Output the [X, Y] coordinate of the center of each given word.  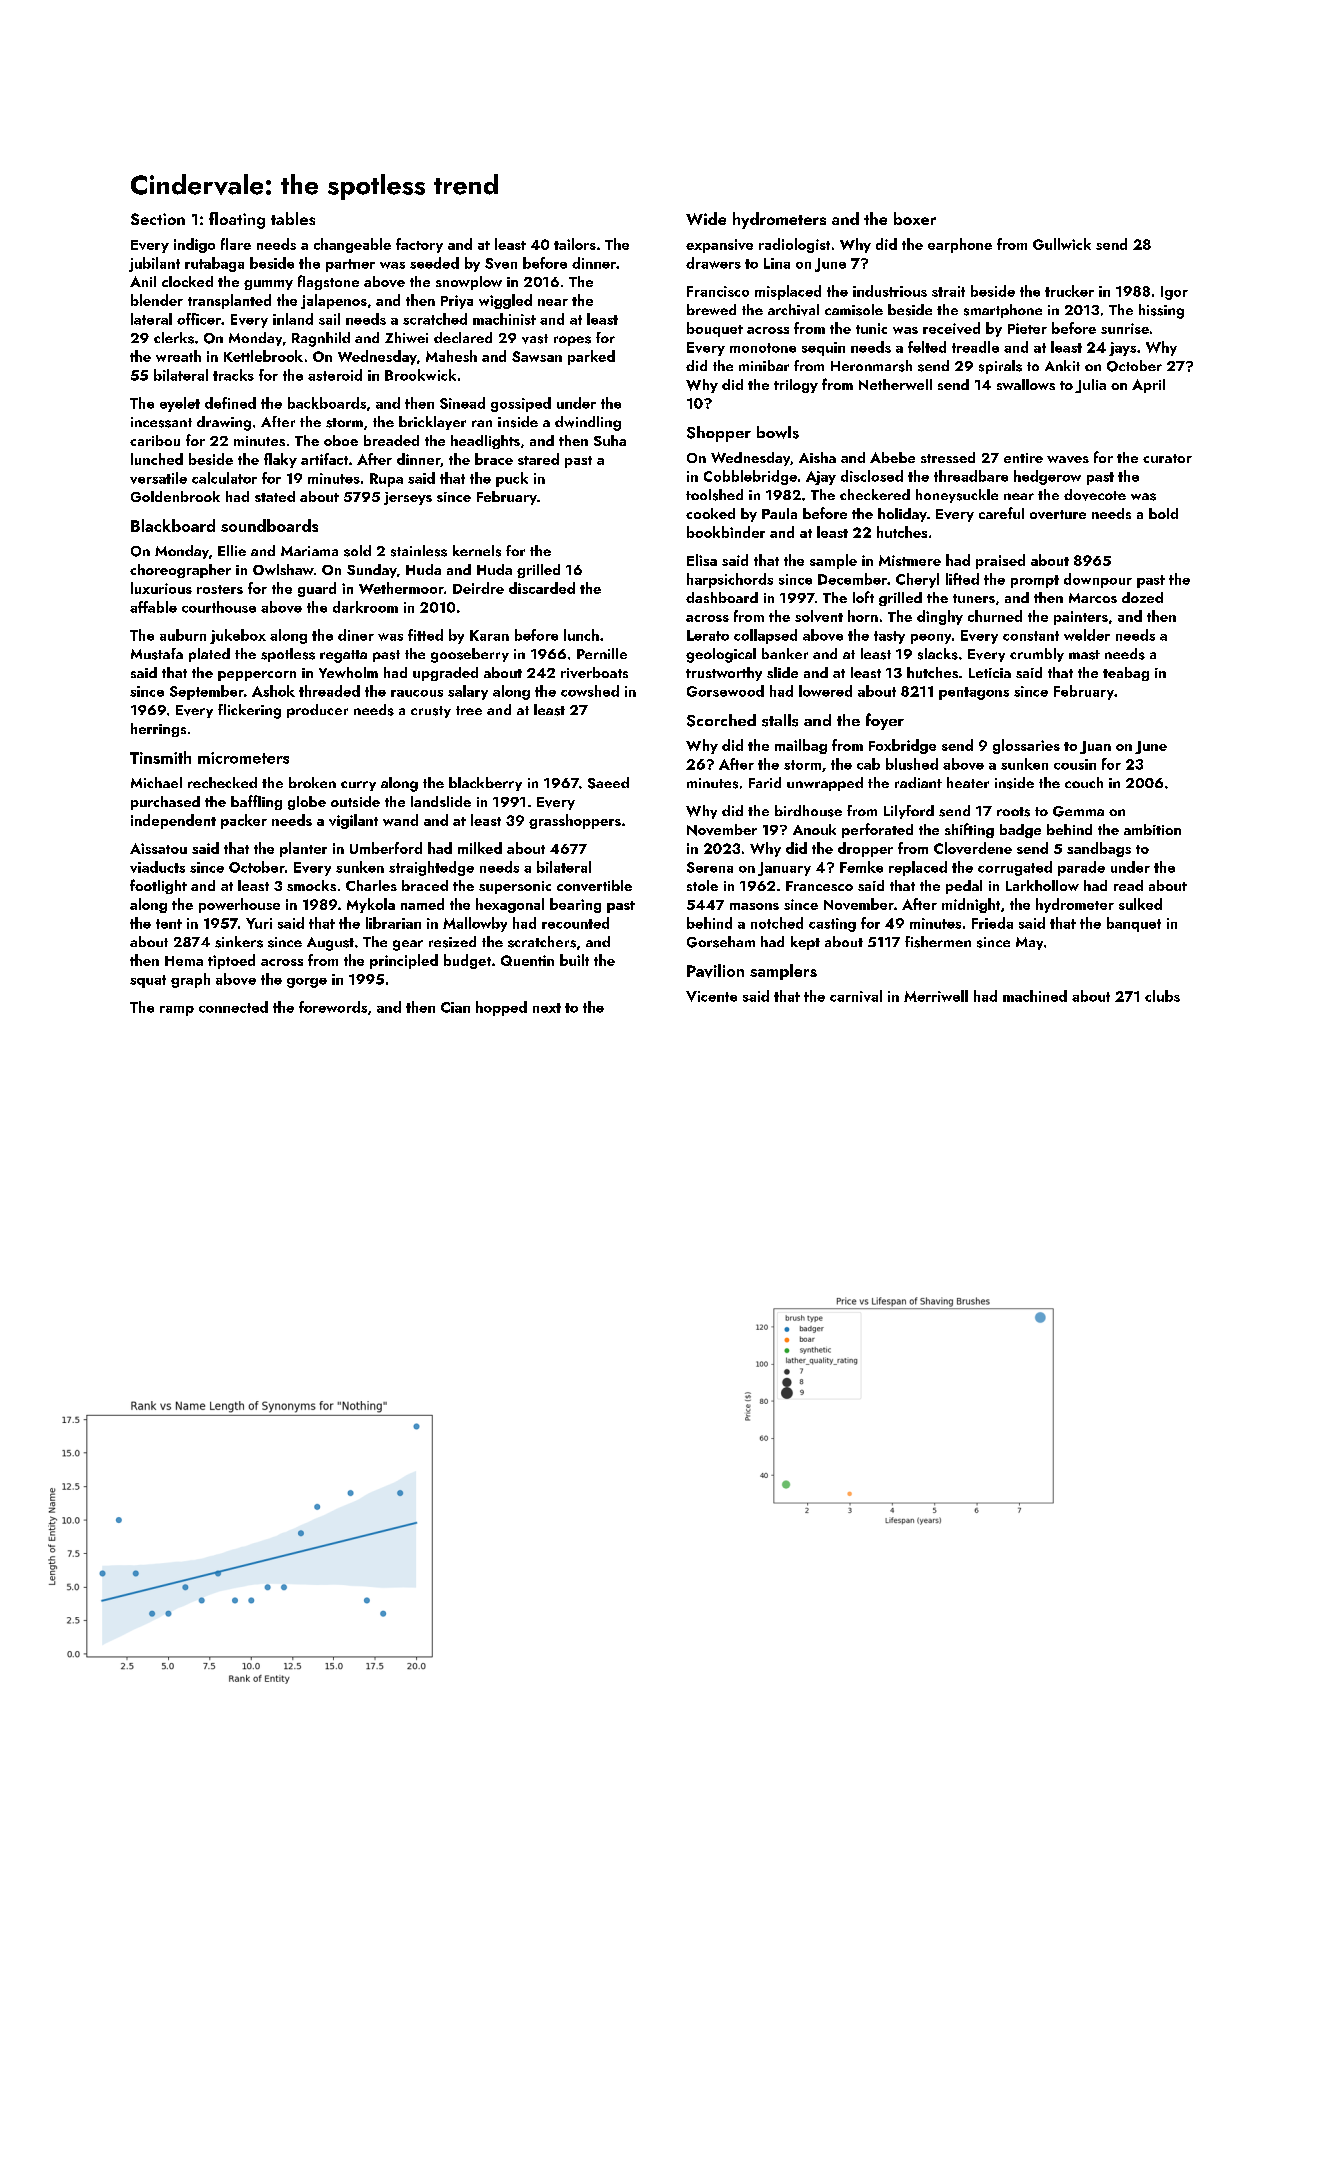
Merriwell [936, 996]
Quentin [527, 960]
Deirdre [478, 588]
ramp [177, 1011]
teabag [1126, 674]
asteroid [335, 375]
